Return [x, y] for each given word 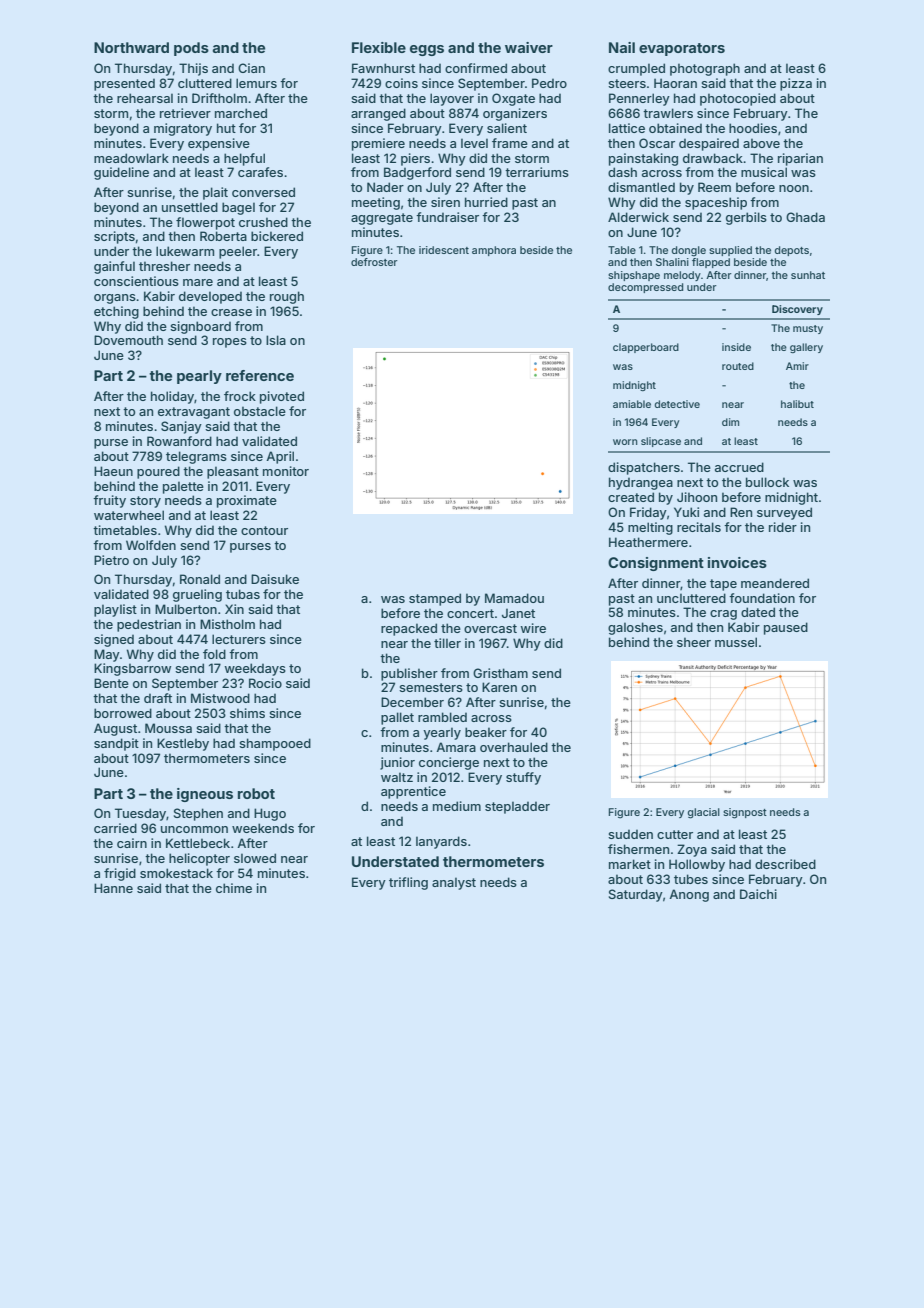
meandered [775, 583]
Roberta [223, 236]
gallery [806, 348]
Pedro [549, 83]
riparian [800, 159]
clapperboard [646, 348]
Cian [251, 68]
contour [264, 530]
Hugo [270, 814]
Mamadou [514, 598]
